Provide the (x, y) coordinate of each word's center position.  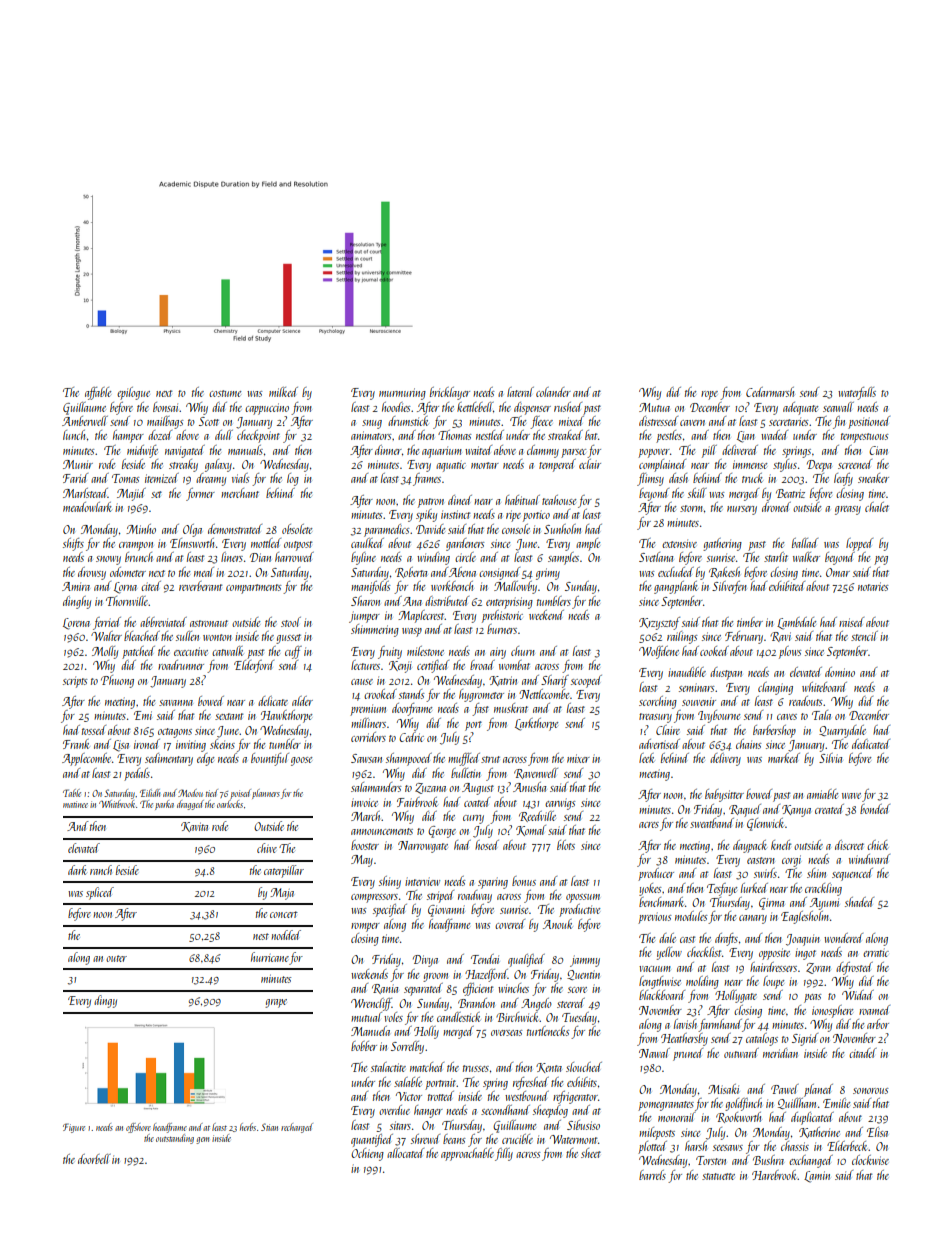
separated (423, 989)
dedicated (871, 744)
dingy (105, 1001)
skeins (222, 744)
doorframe (412, 709)
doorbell (94, 1159)
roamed (874, 1010)
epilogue (133, 393)
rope (709, 395)
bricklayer (450, 393)
